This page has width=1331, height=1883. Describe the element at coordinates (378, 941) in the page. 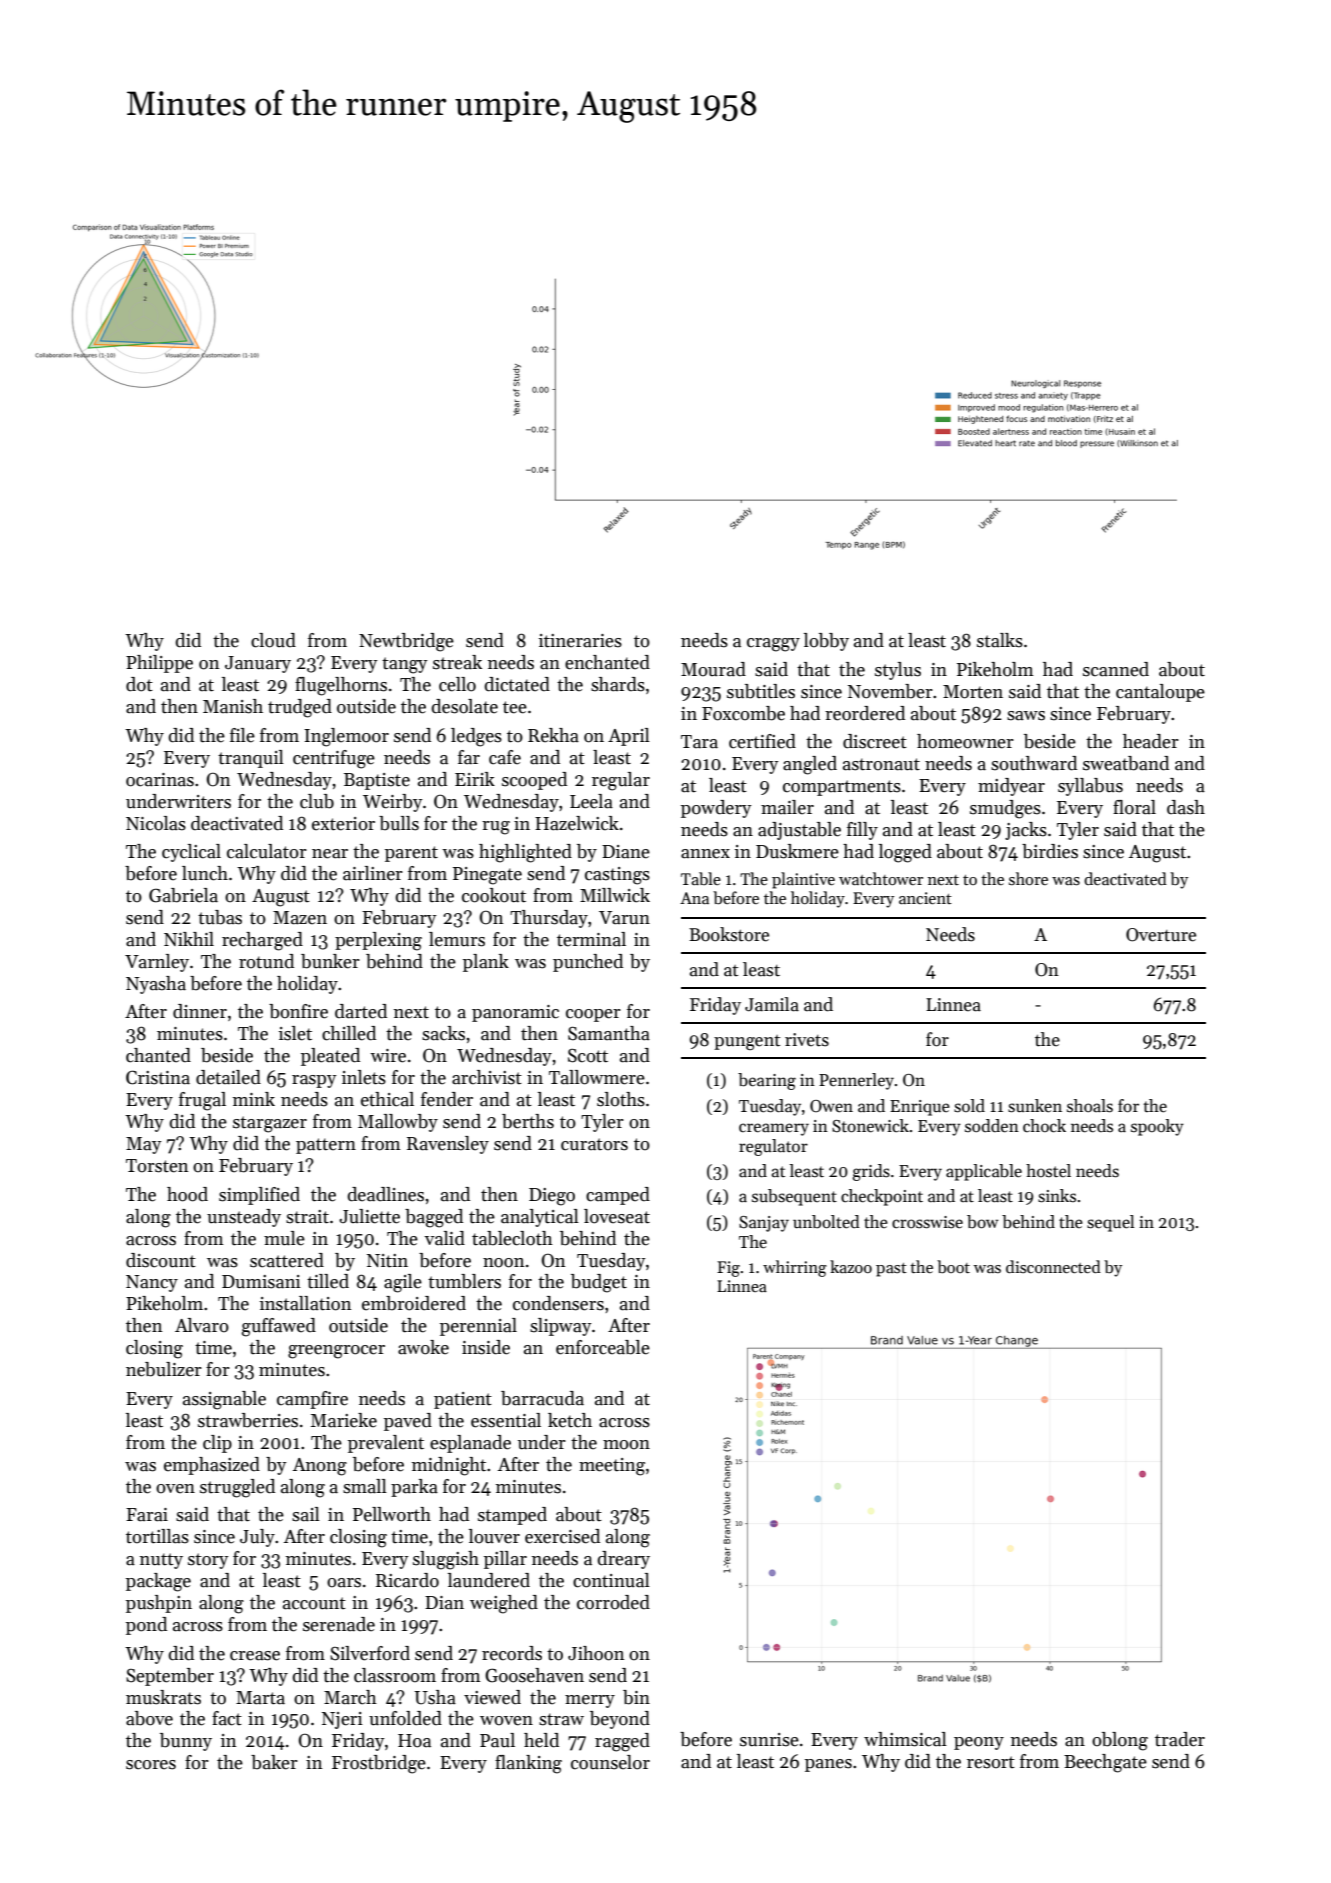

I see `perplexing` at that location.
